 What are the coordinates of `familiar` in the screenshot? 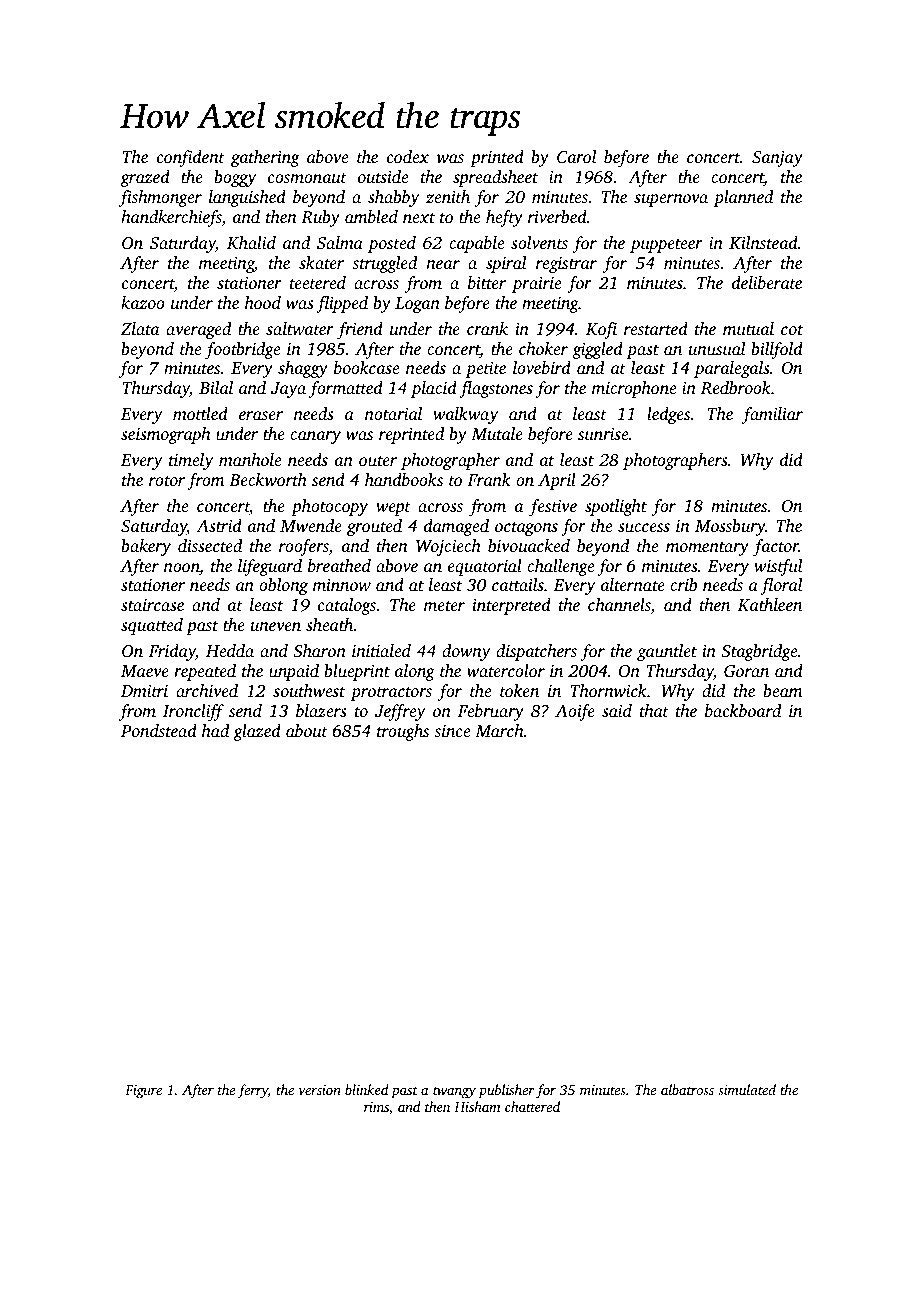 It's located at (772, 415).
